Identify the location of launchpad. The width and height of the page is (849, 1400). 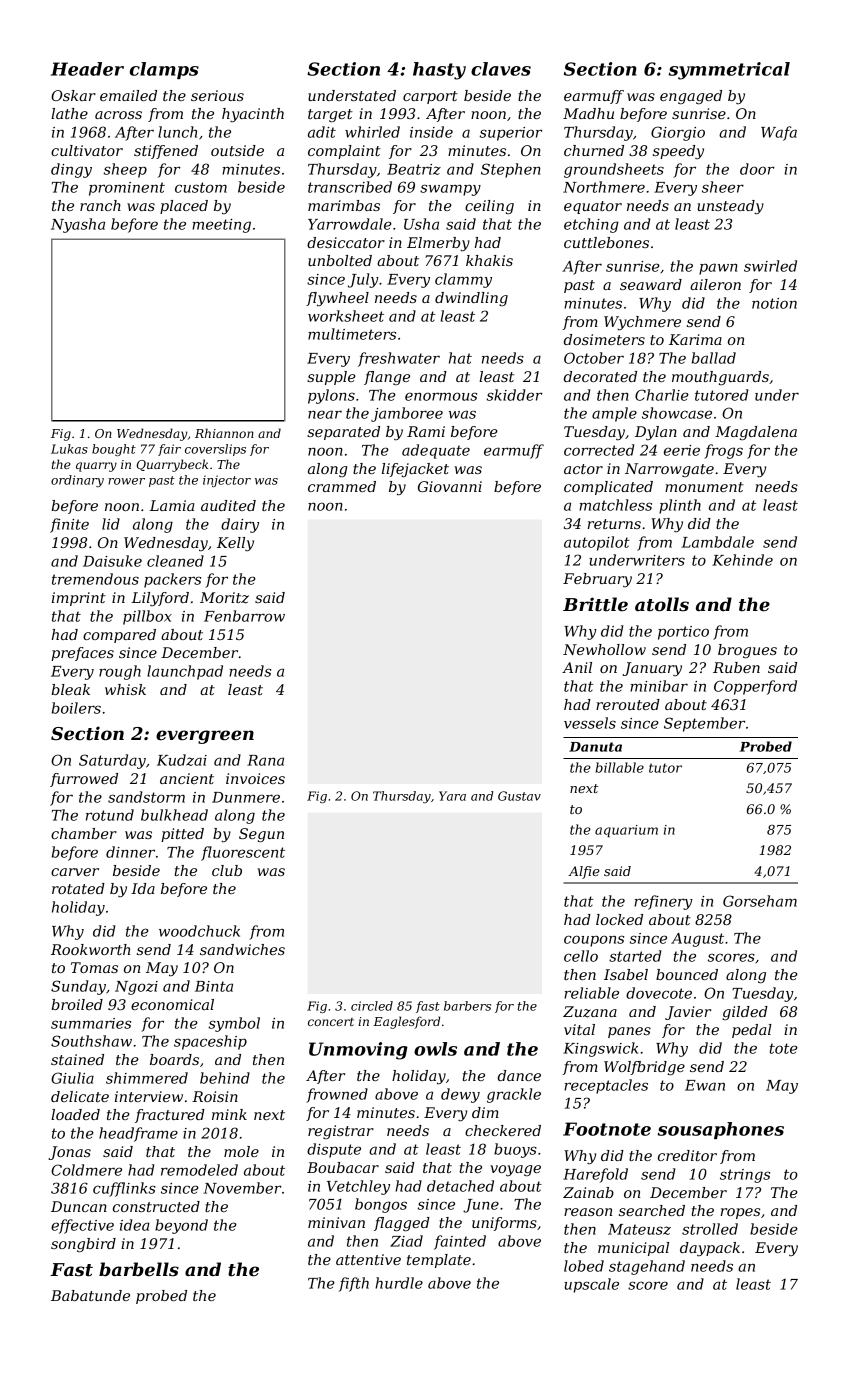
(185, 672).
